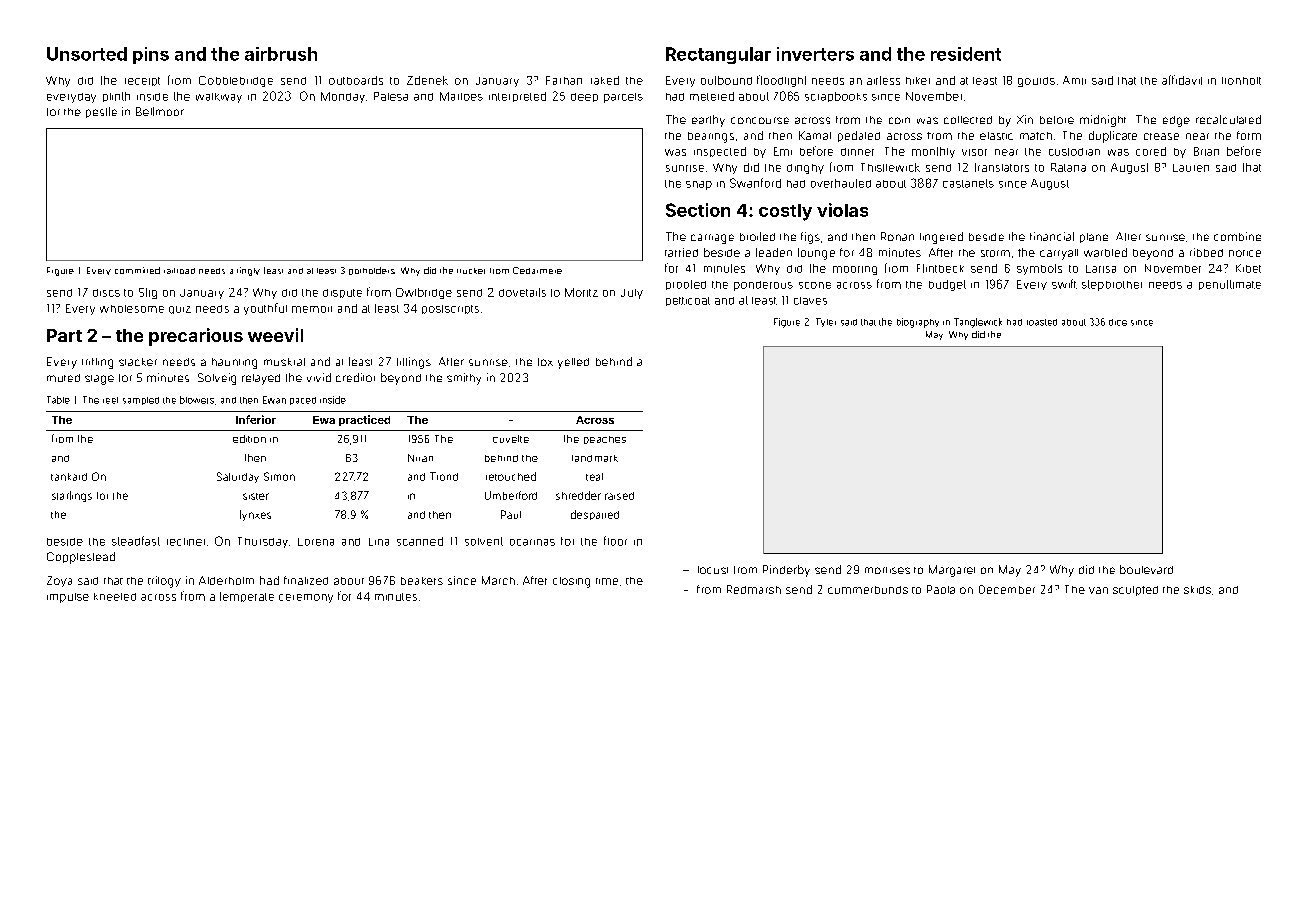 This screenshot has height=924, width=1308. I want to click on boulevard, so click(1146, 569).
